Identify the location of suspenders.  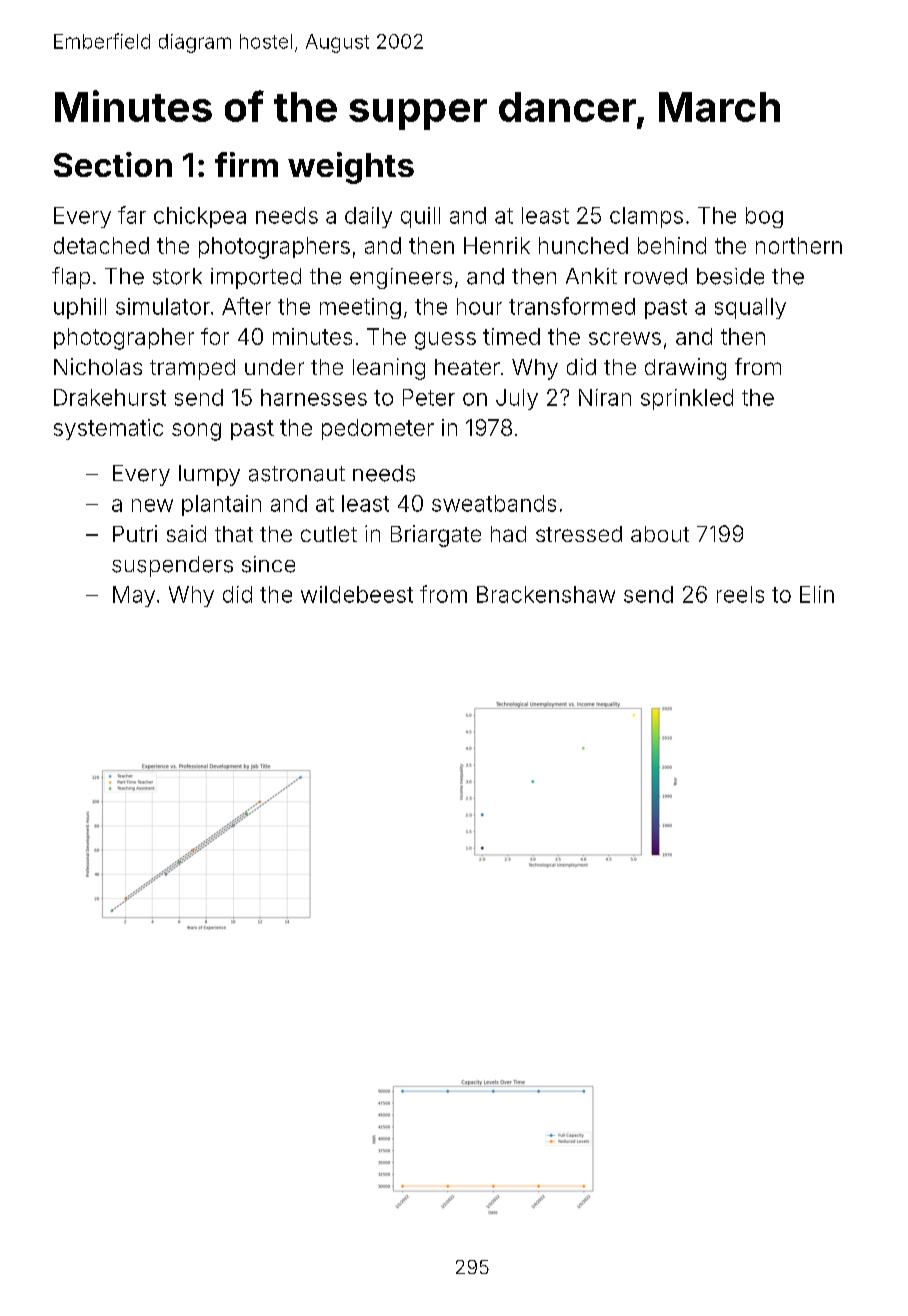
(172, 566).
